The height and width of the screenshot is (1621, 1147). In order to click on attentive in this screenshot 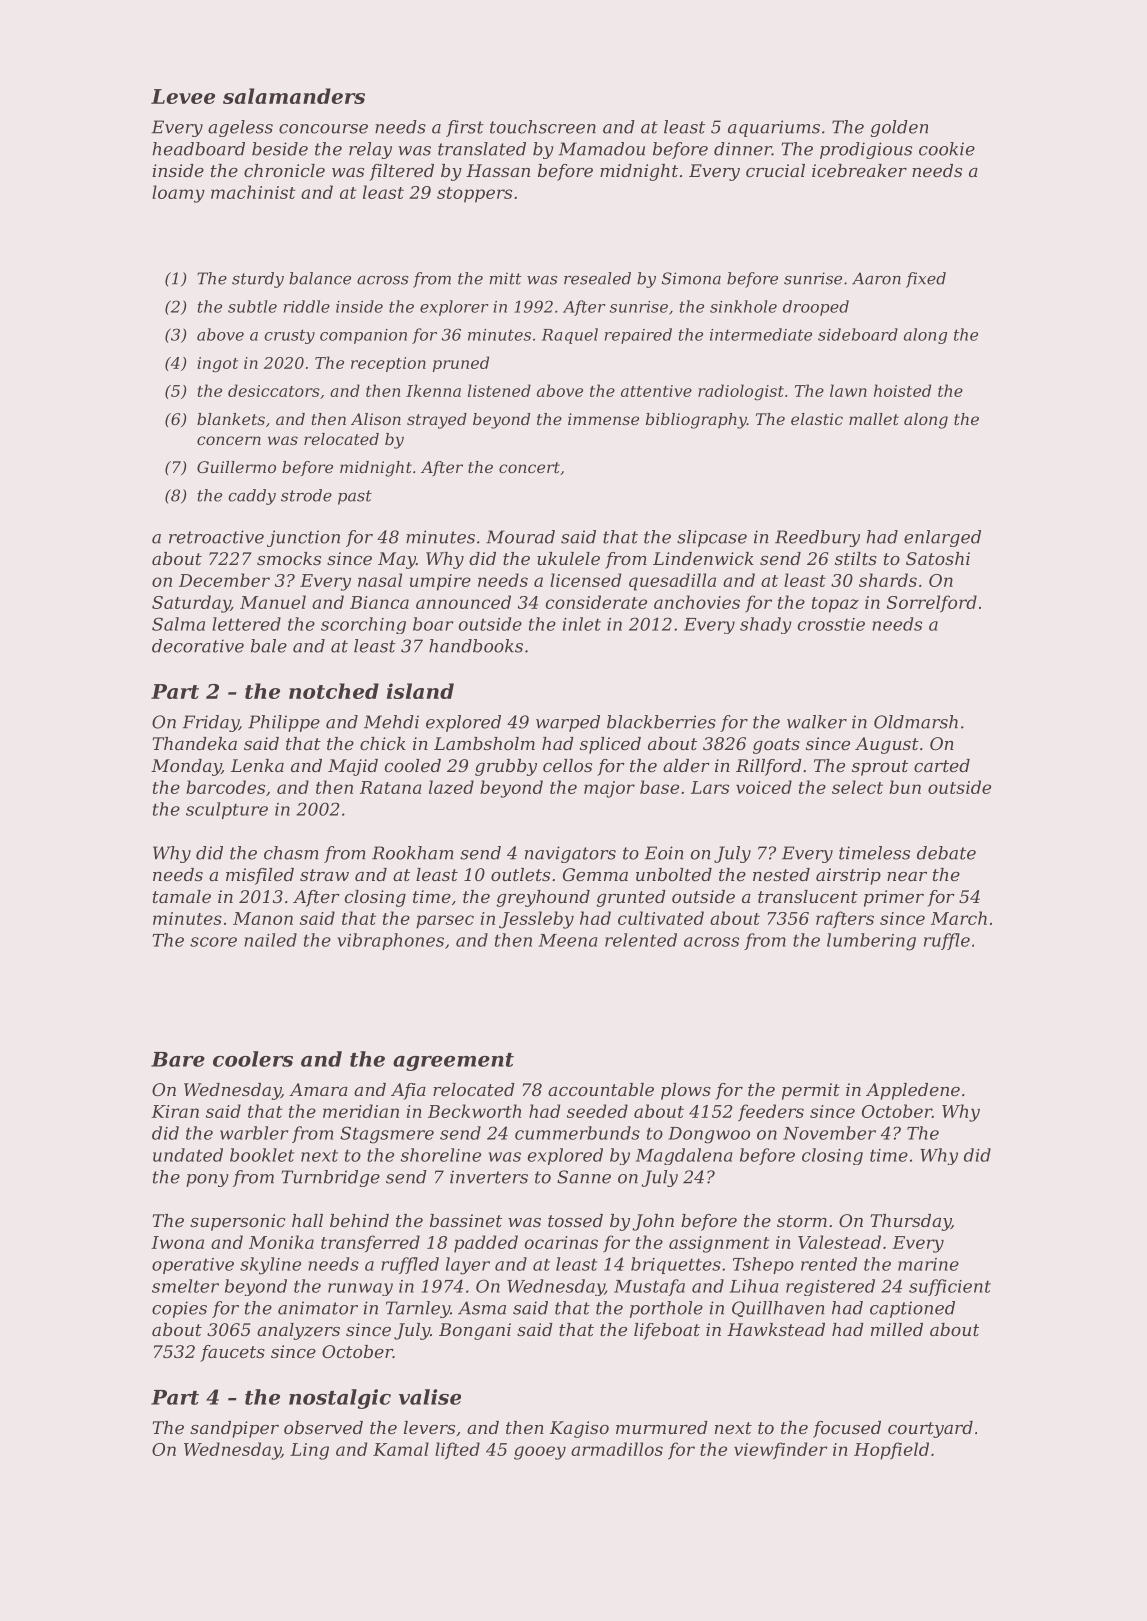, I will do `click(656, 391)`.
